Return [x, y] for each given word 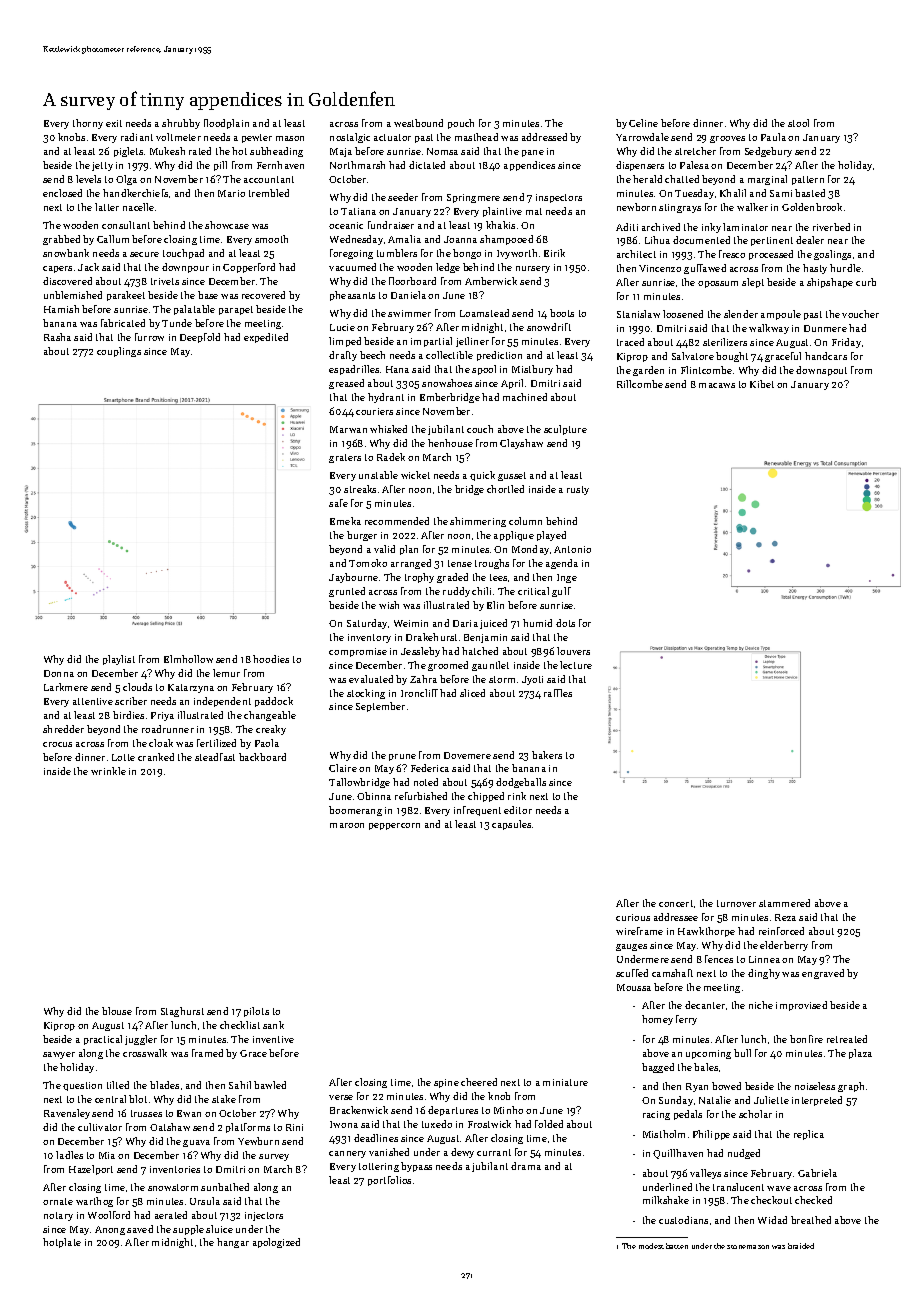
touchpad [183, 254]
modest [651, 1246]
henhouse [450, 443]
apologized [276, 1243]
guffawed [705, 269]
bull [742, 1053]
